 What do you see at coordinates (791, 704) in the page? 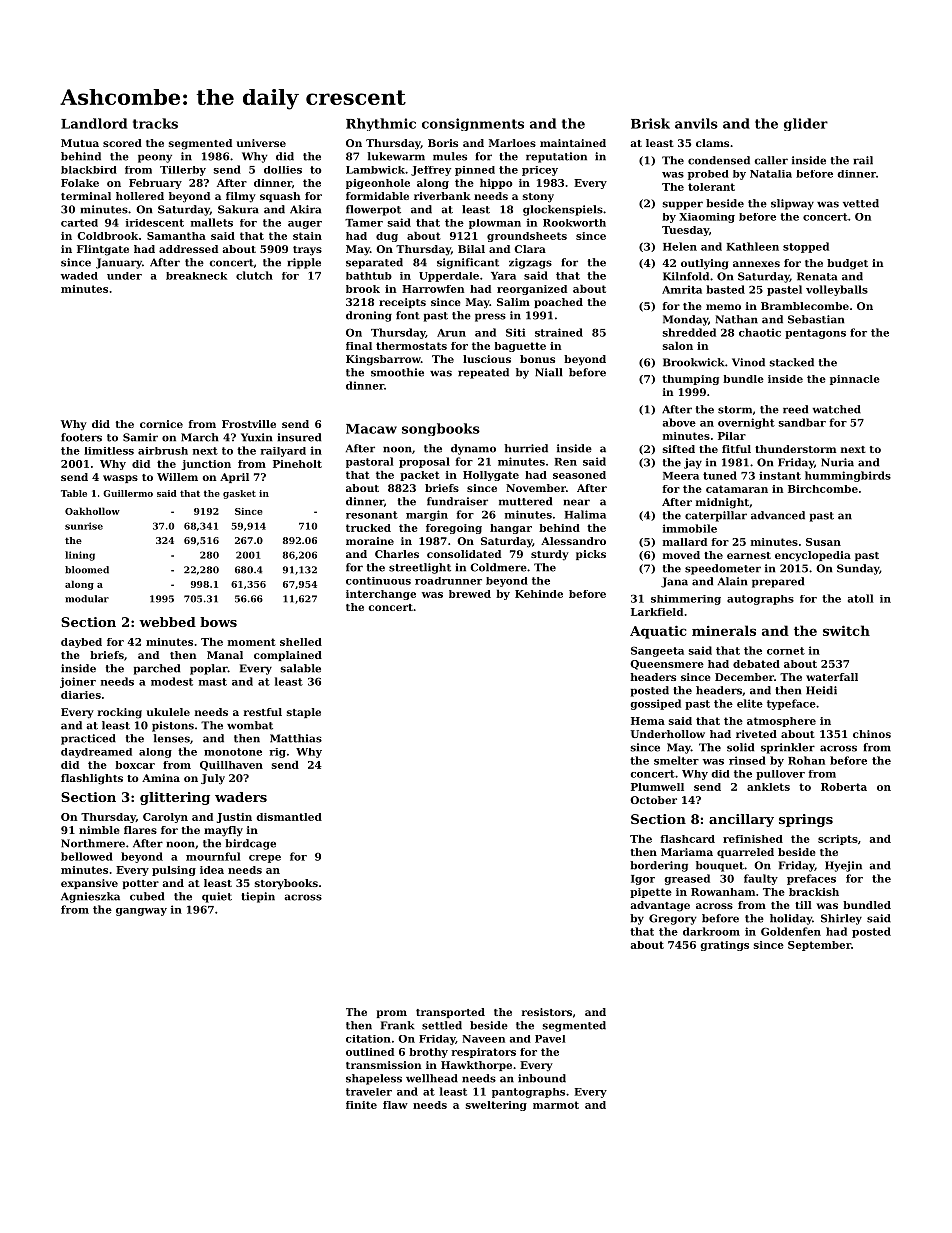
I see `typeface` at bounding box center [791, 704].
